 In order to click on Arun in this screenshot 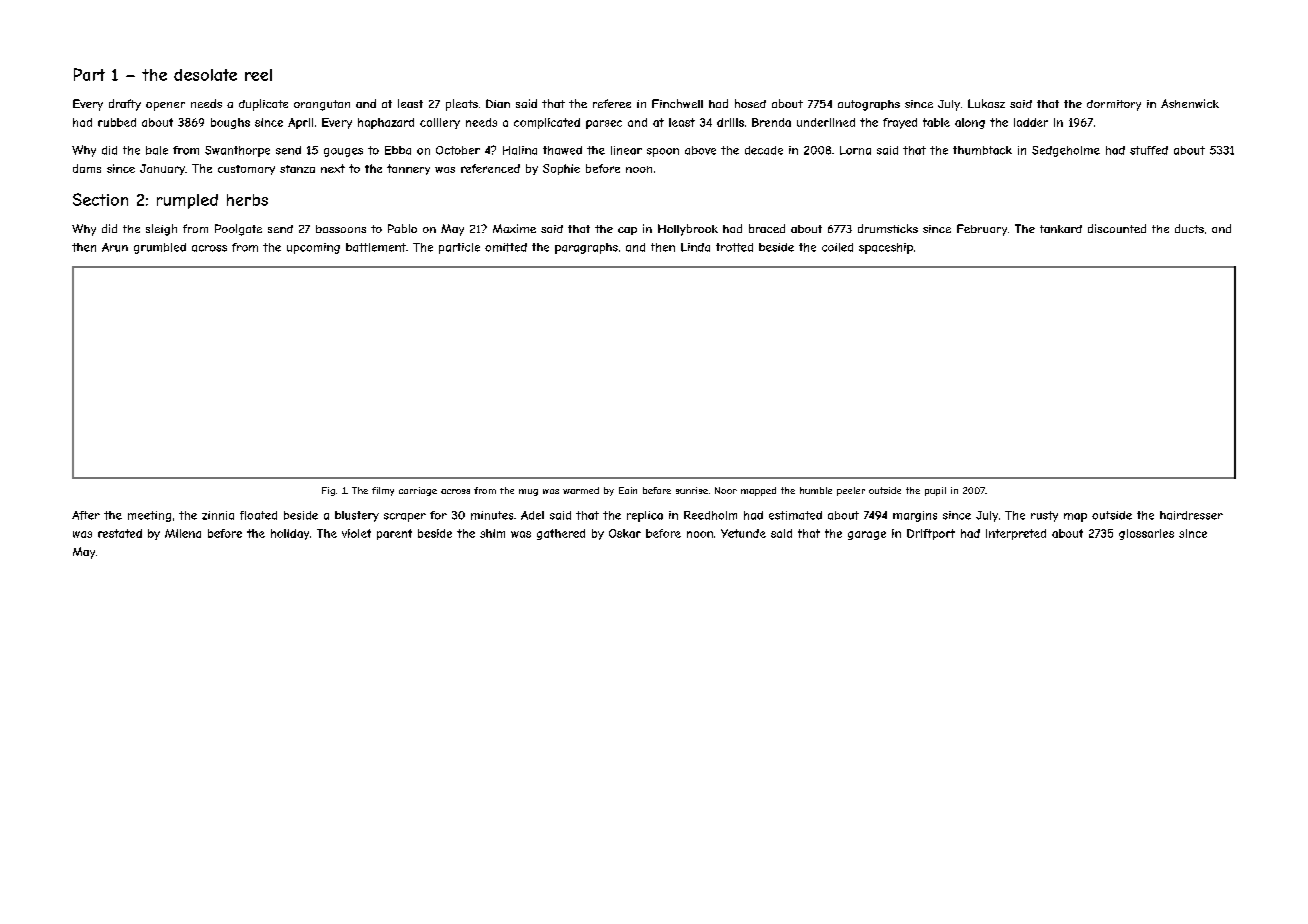, I will do `click(115, 247)`.
